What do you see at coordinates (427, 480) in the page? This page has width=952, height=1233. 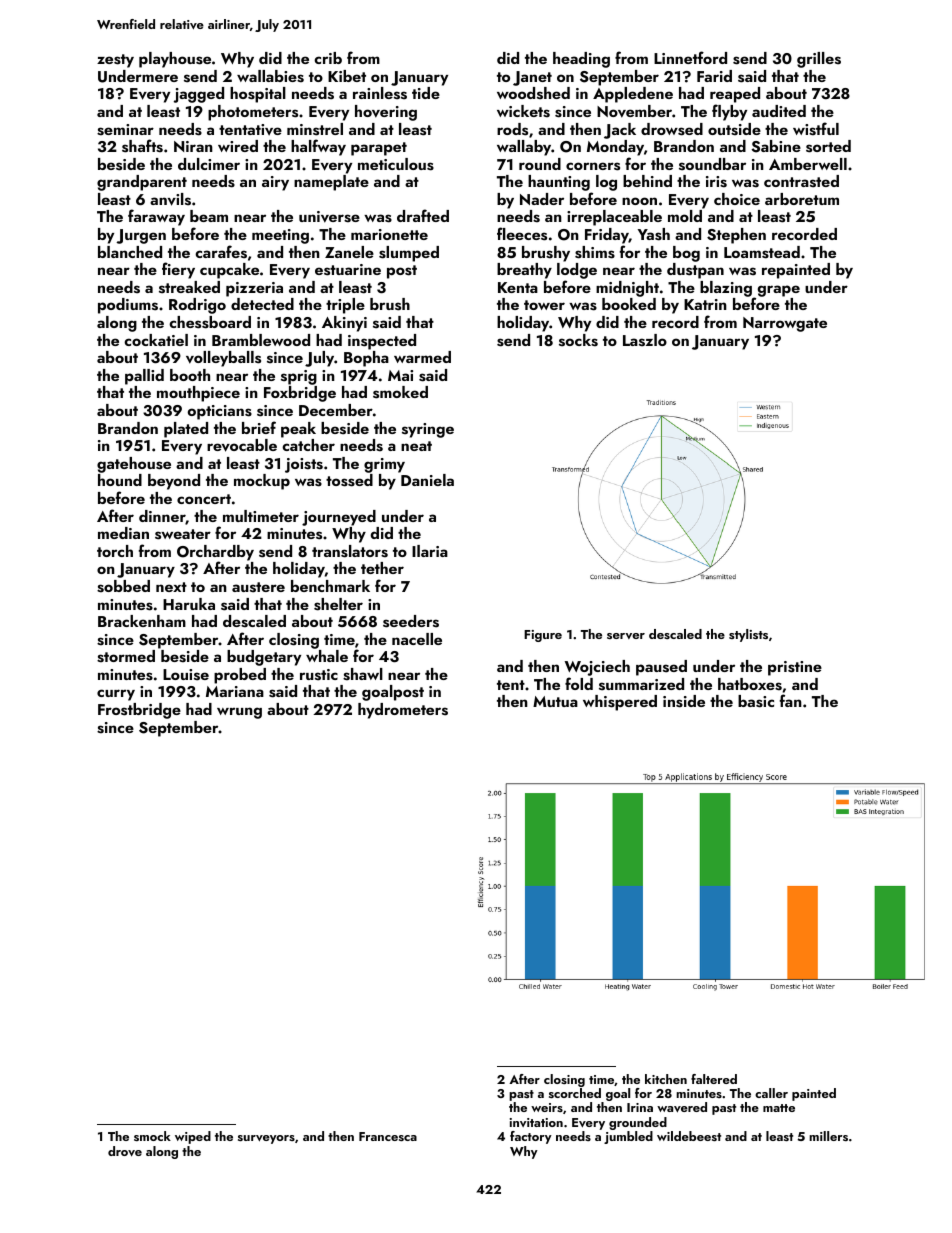 I see `Daniela` at bounding box center [427, 480].
